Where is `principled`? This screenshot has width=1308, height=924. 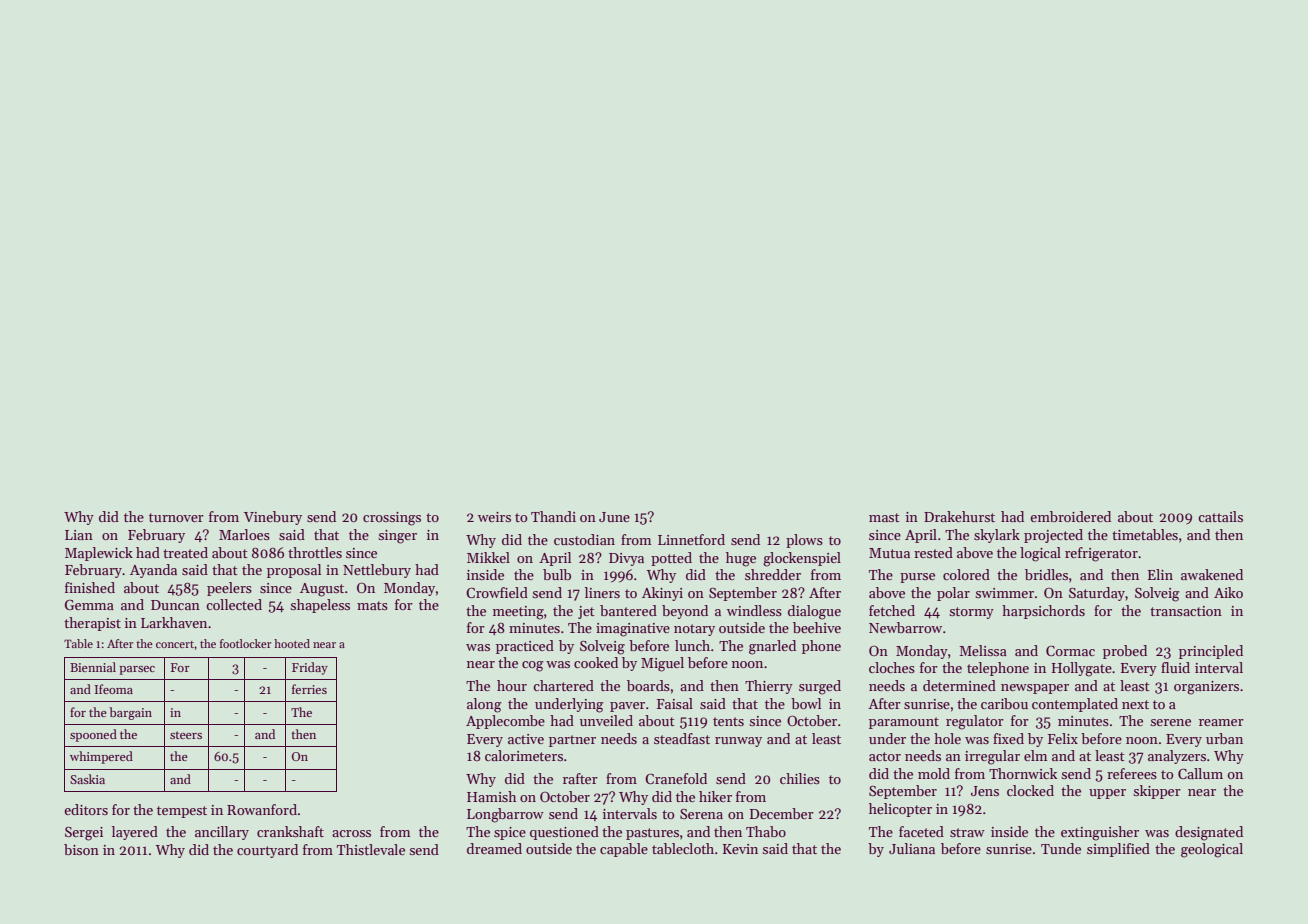
principled is located at coordinates (1211, 652).
